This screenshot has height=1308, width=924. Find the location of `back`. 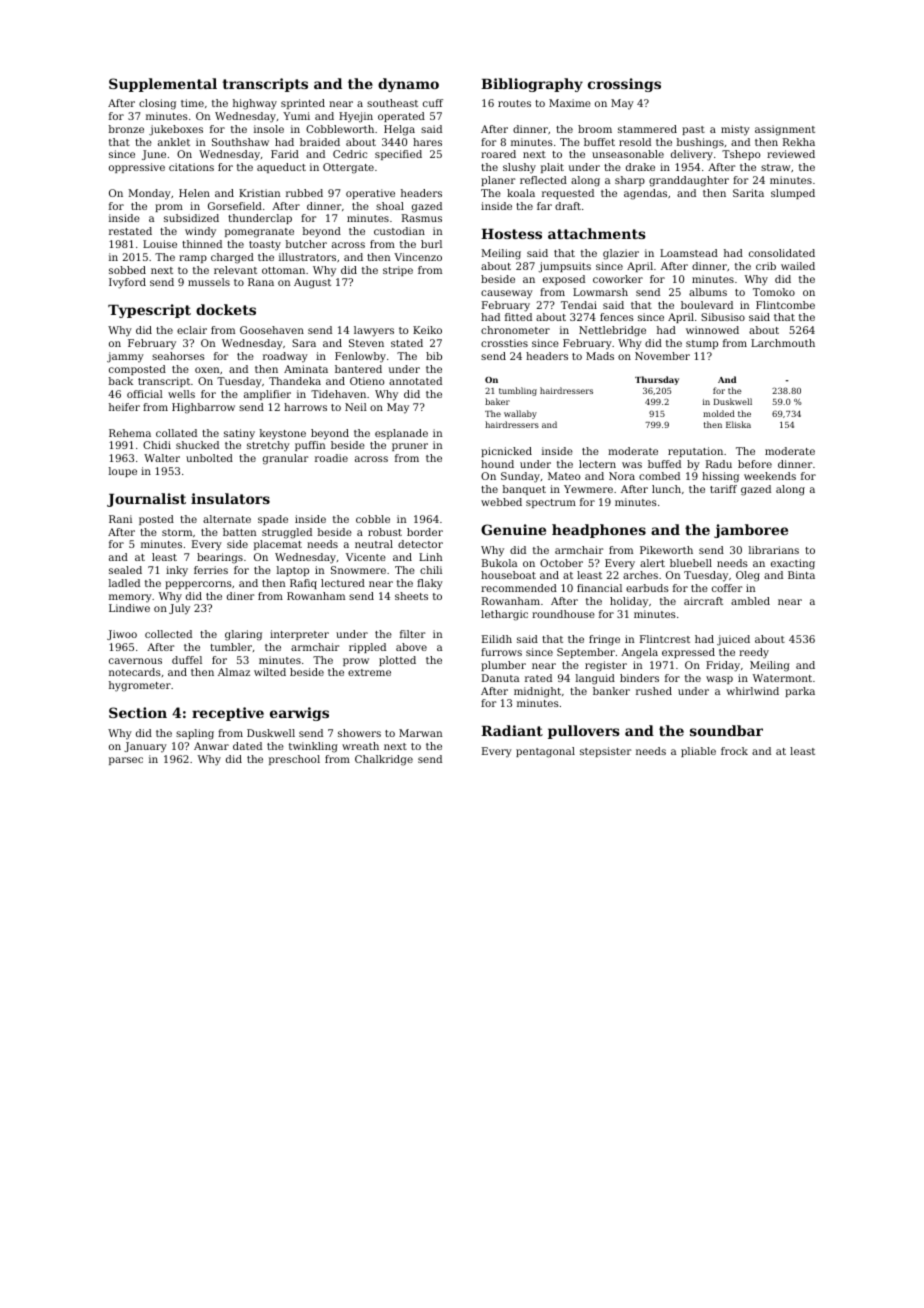

back is located at coordinates (121, 381).
